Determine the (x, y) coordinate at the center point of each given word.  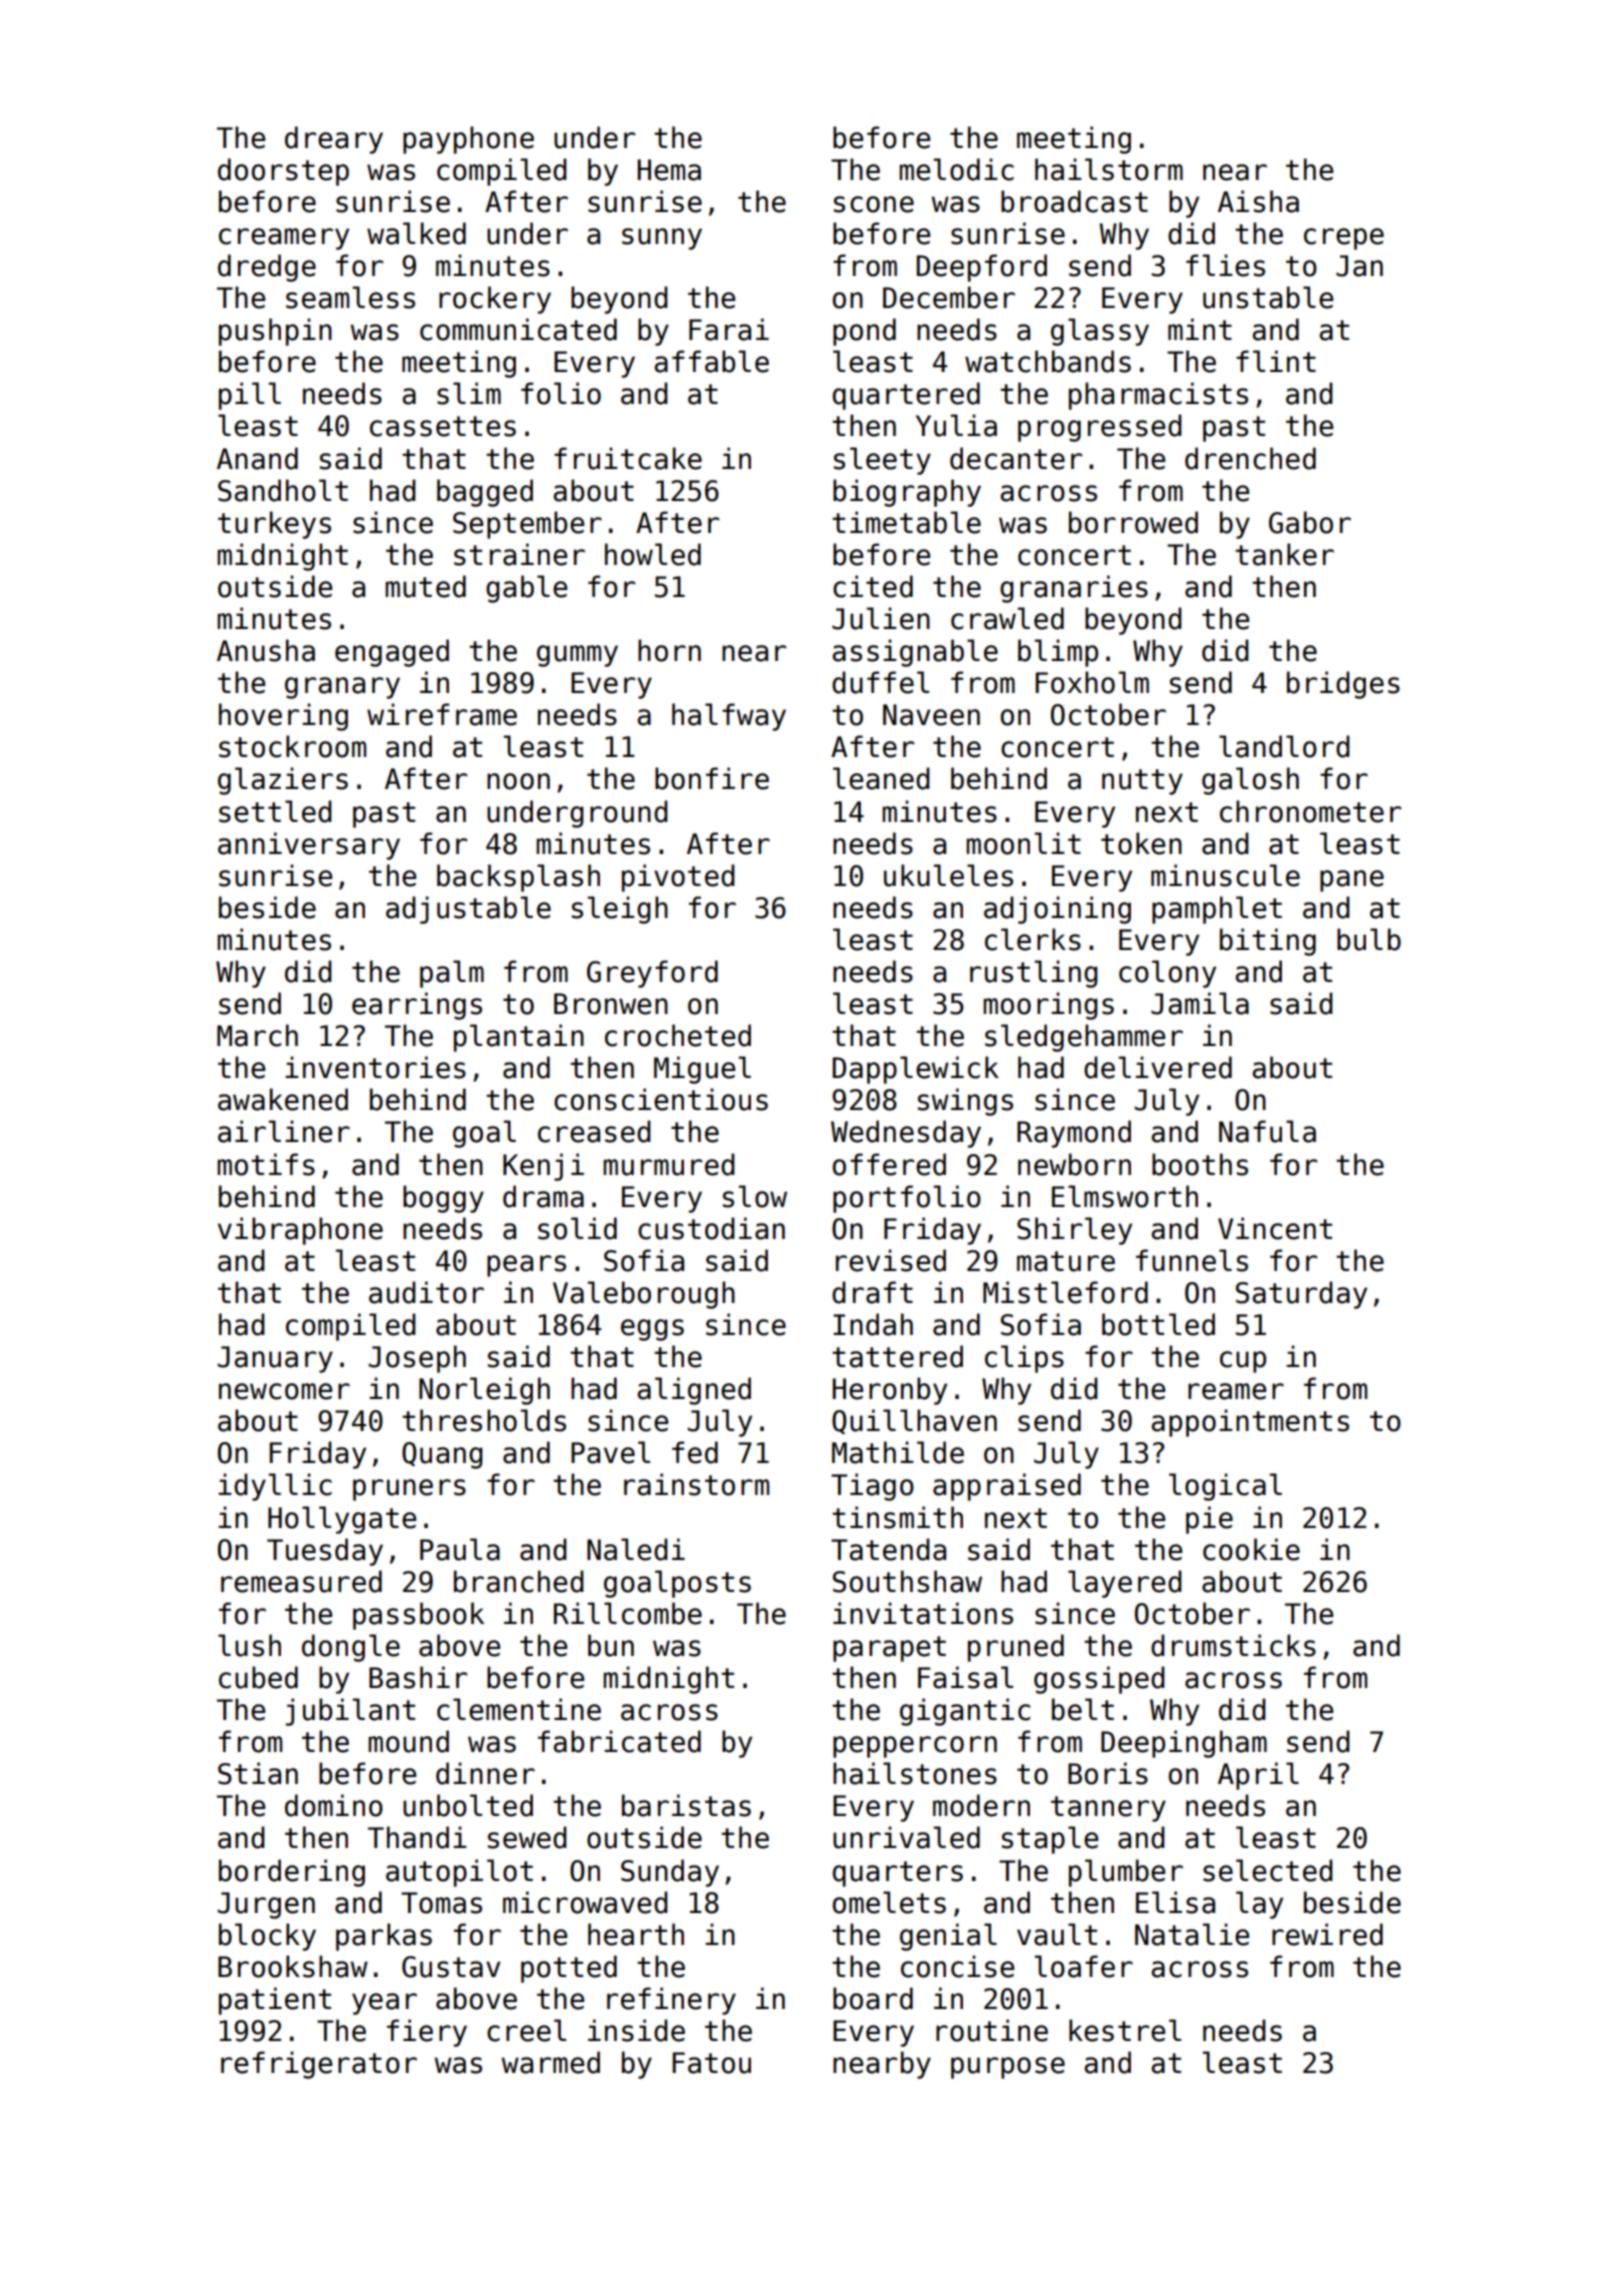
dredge (267, 268)
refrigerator (319, 2065)
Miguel (702, 1070)
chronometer (1310, 811)
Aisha (1258, 201)
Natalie (1192, 1934)
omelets (889, 1902)
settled (275, 811)
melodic (956, 169)
